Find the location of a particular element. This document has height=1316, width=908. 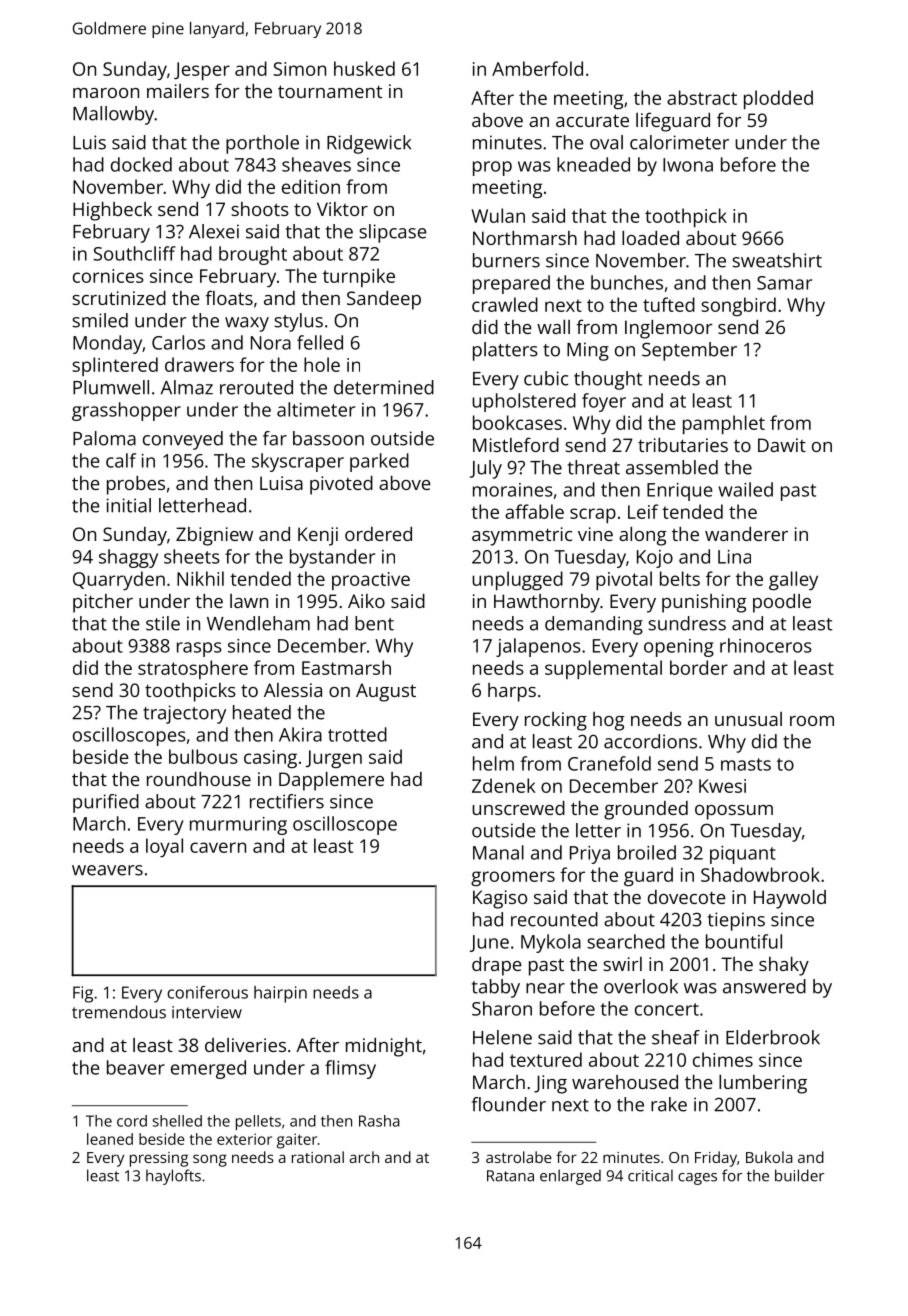

unusual is located at coordinates (748, 719).
